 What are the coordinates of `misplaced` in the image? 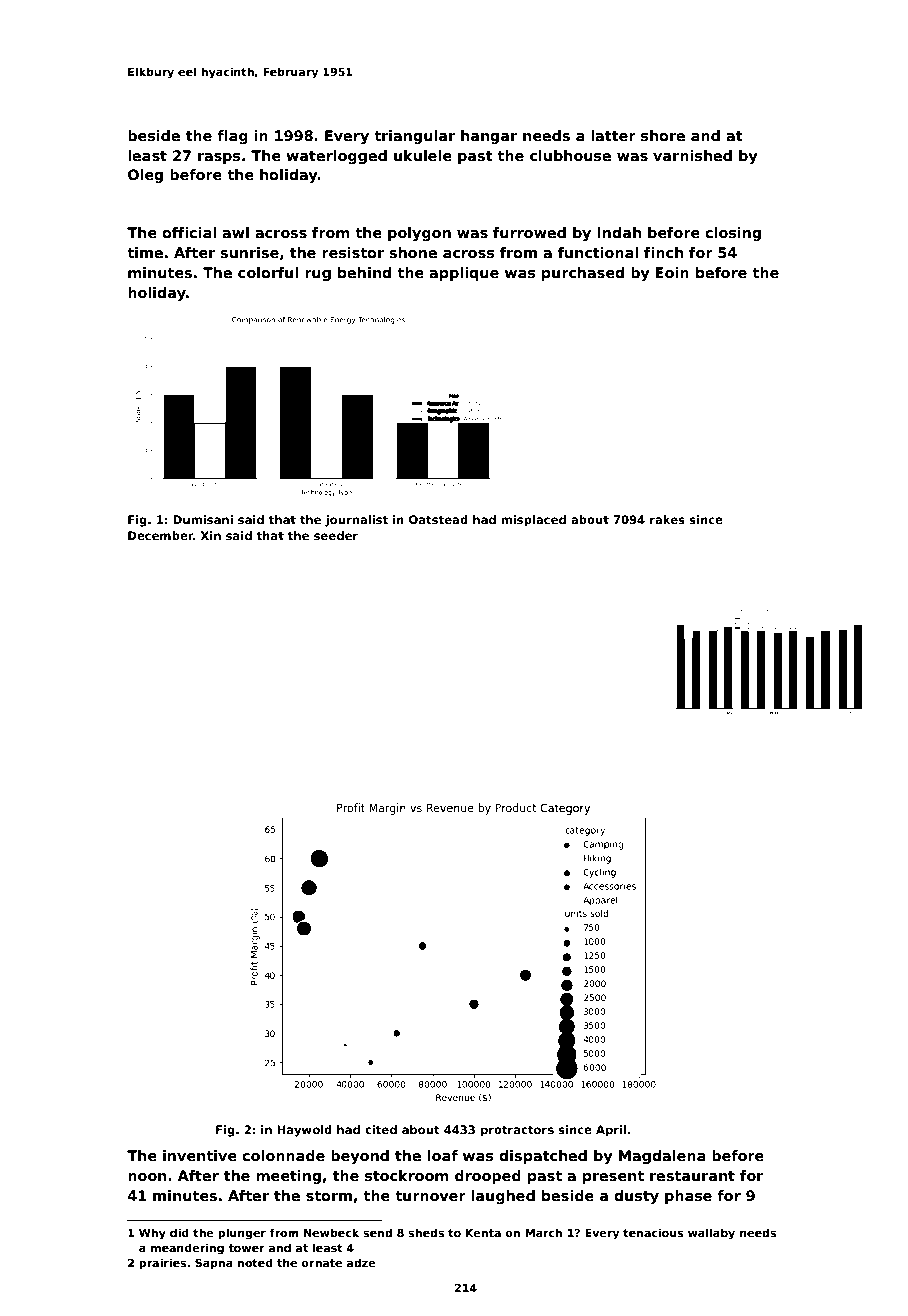 It's located at (533, 521).
